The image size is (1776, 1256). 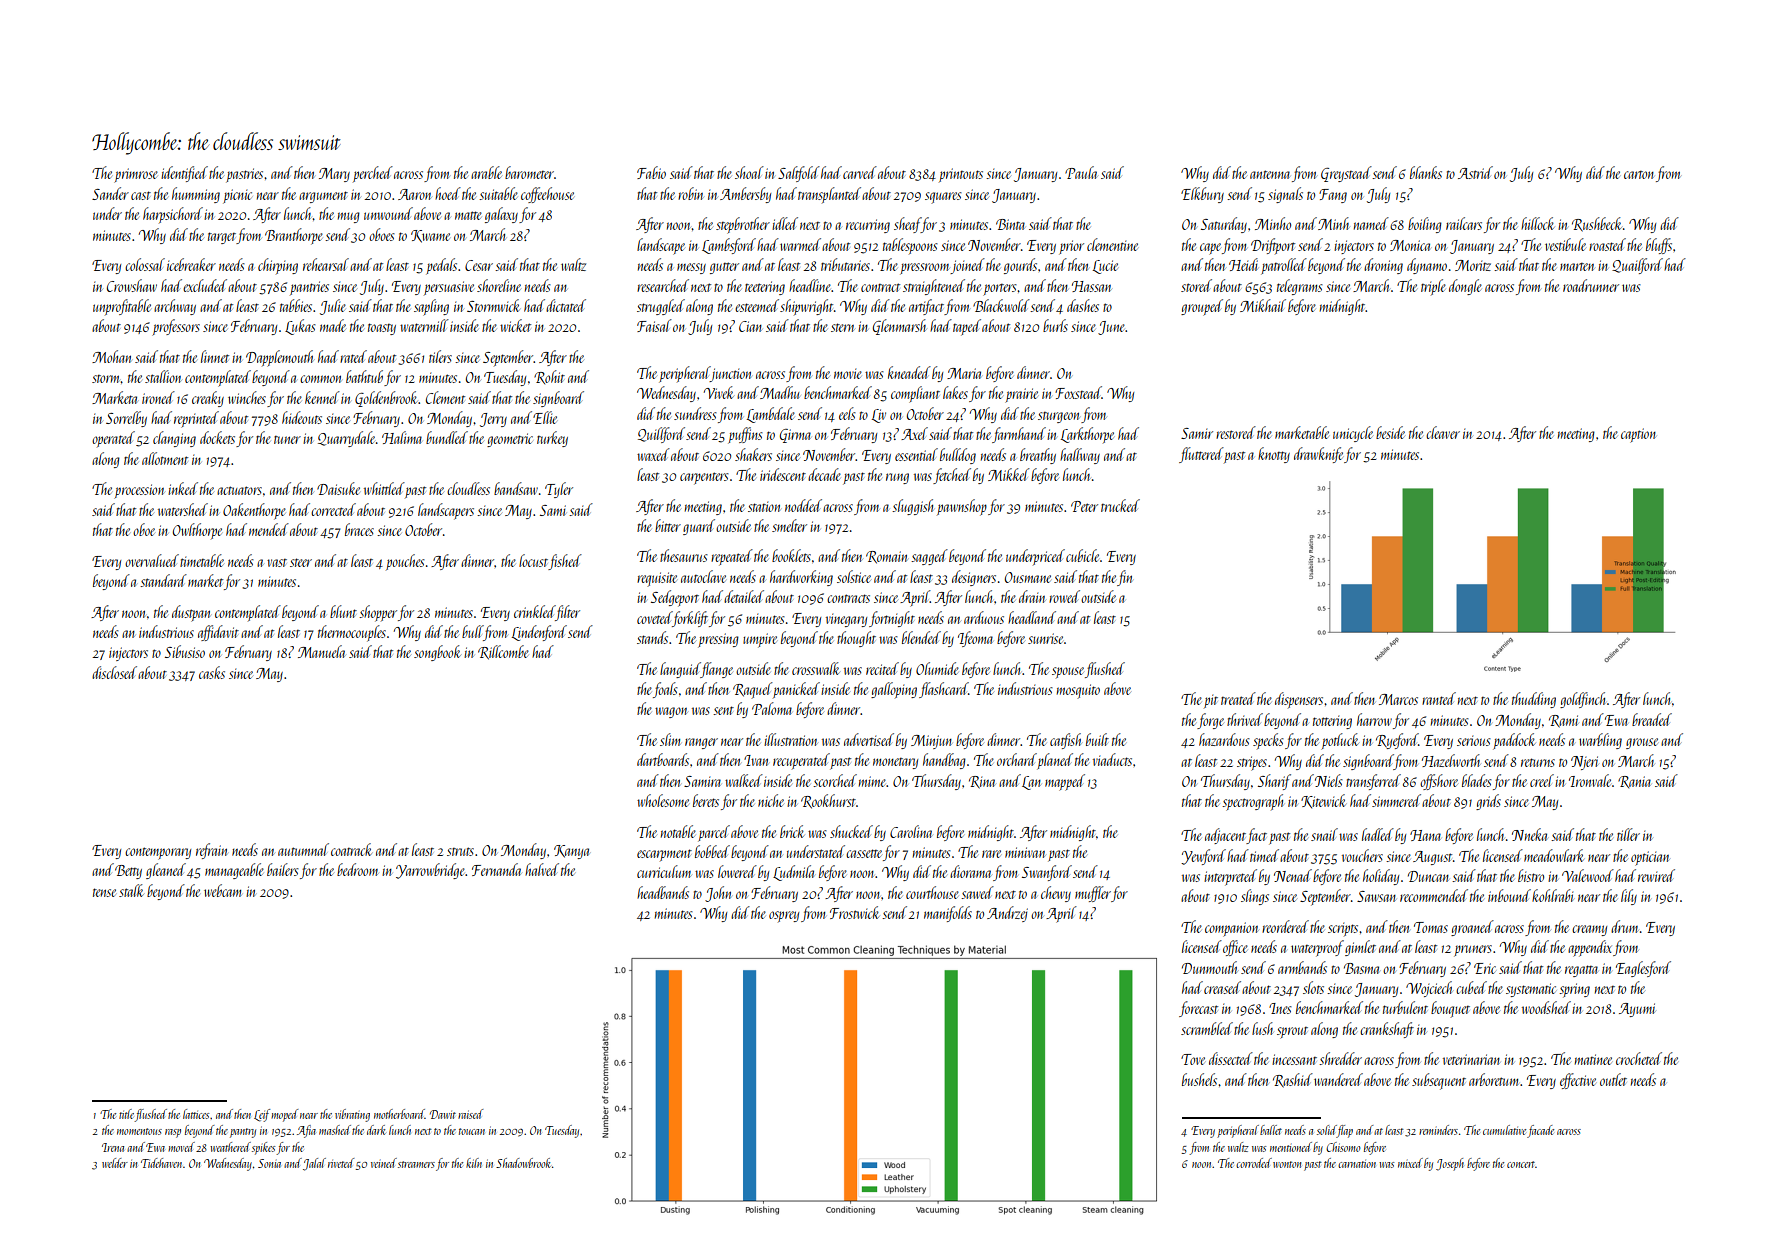 What do you see at coordinates (359, 529) in the screenshot?
I see `braces` at bounding box center [359, 529].
